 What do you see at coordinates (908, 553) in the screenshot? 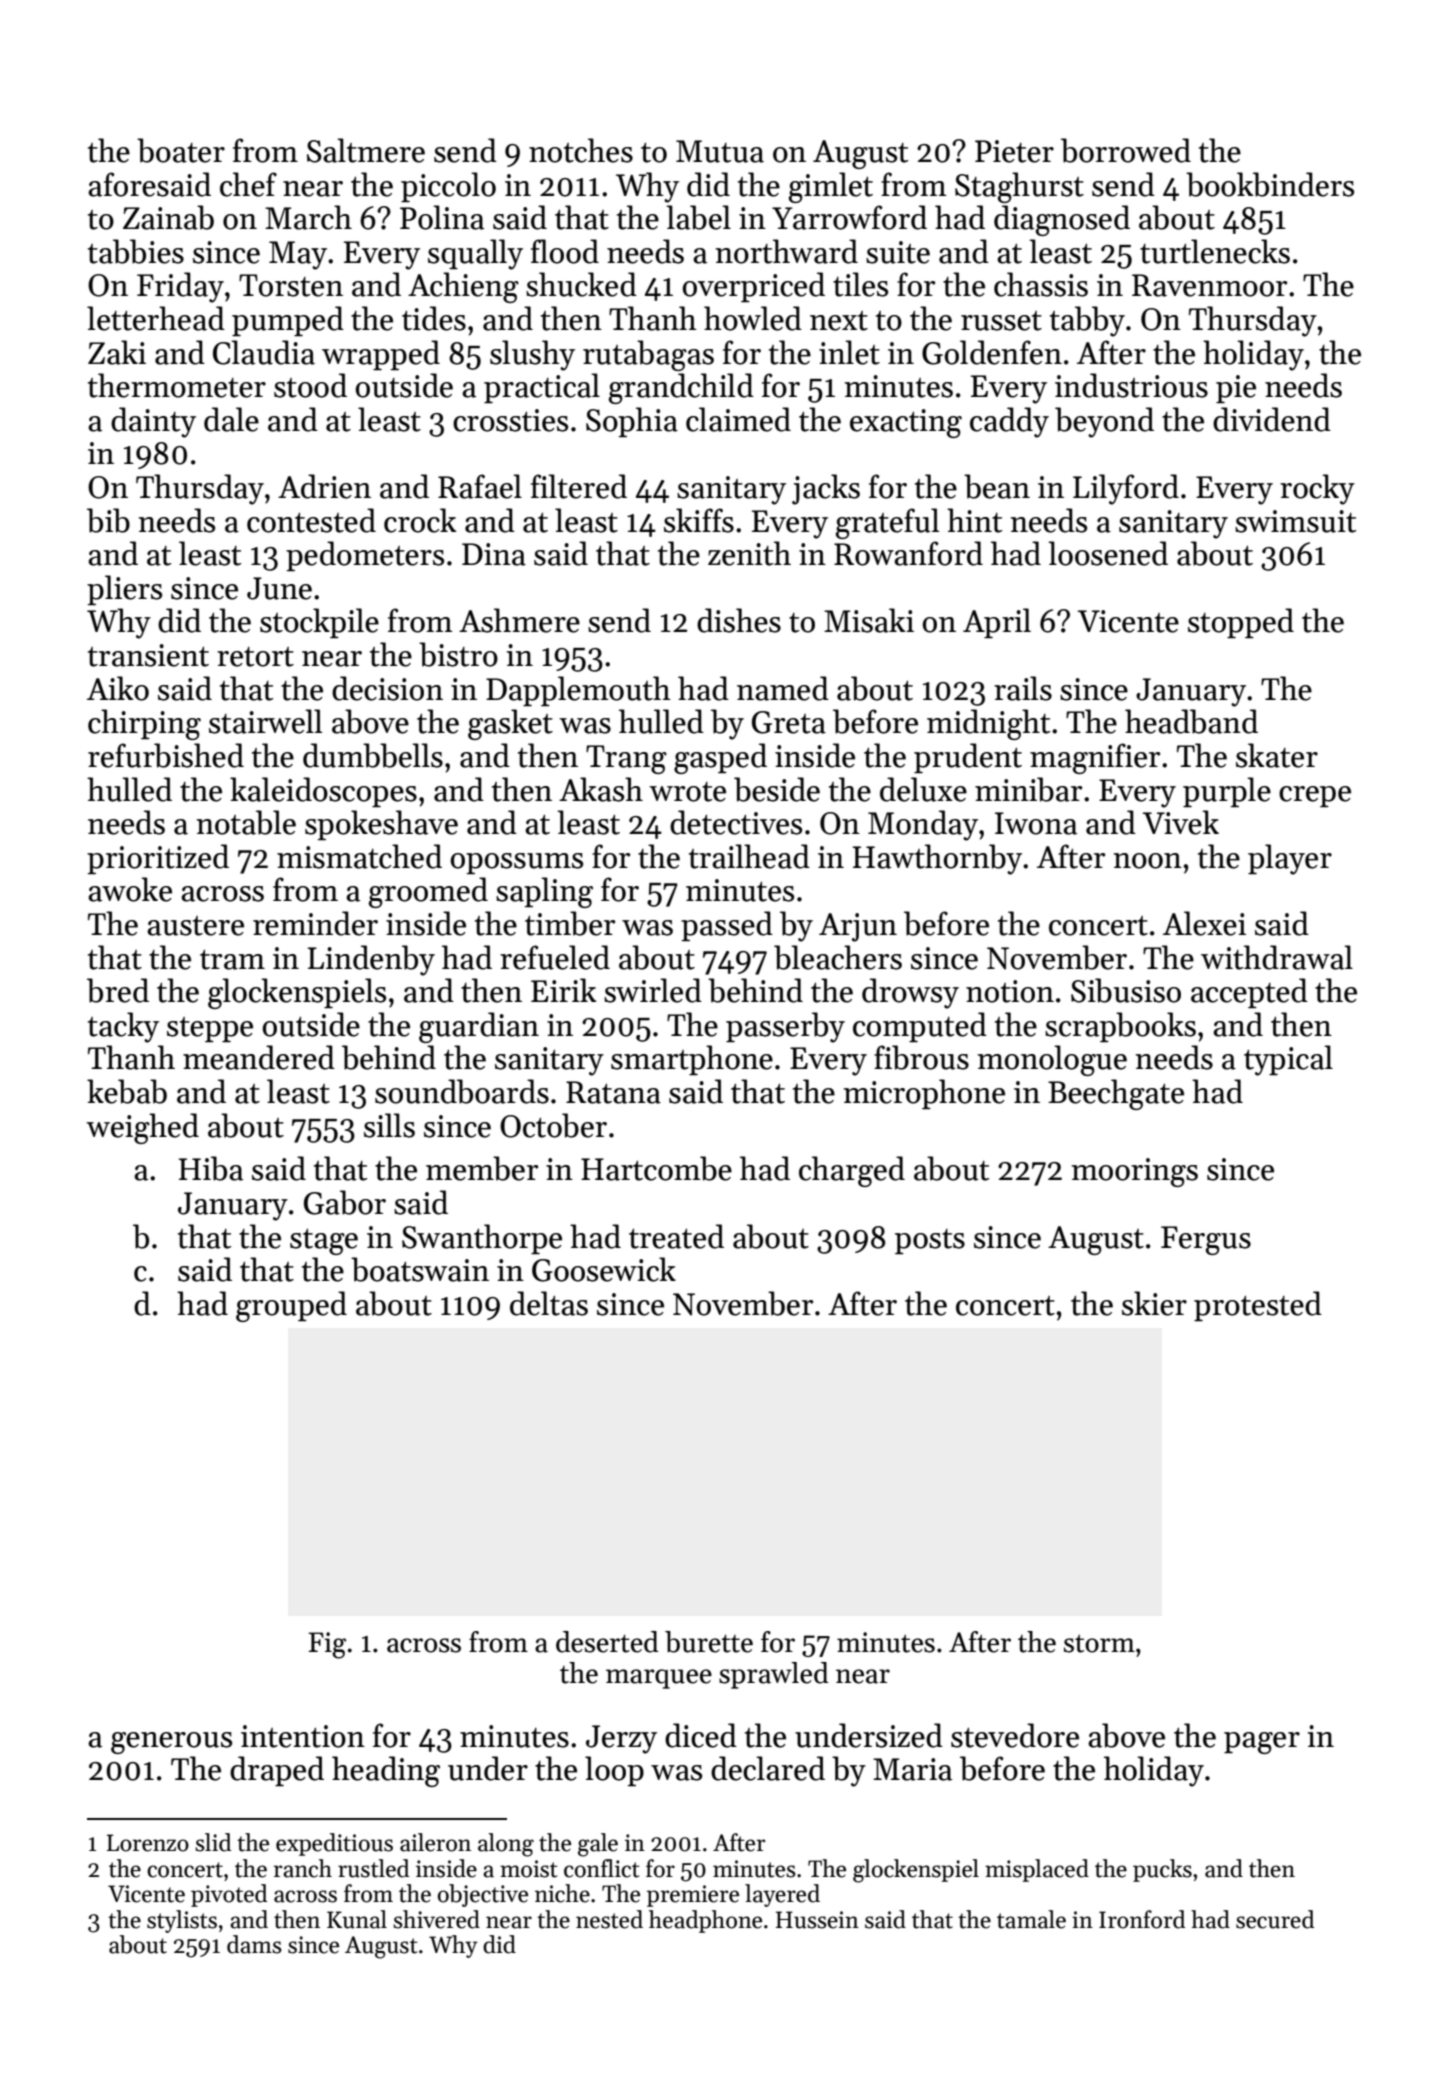
I see `Rowanford` at bounding box center [908, 553].
